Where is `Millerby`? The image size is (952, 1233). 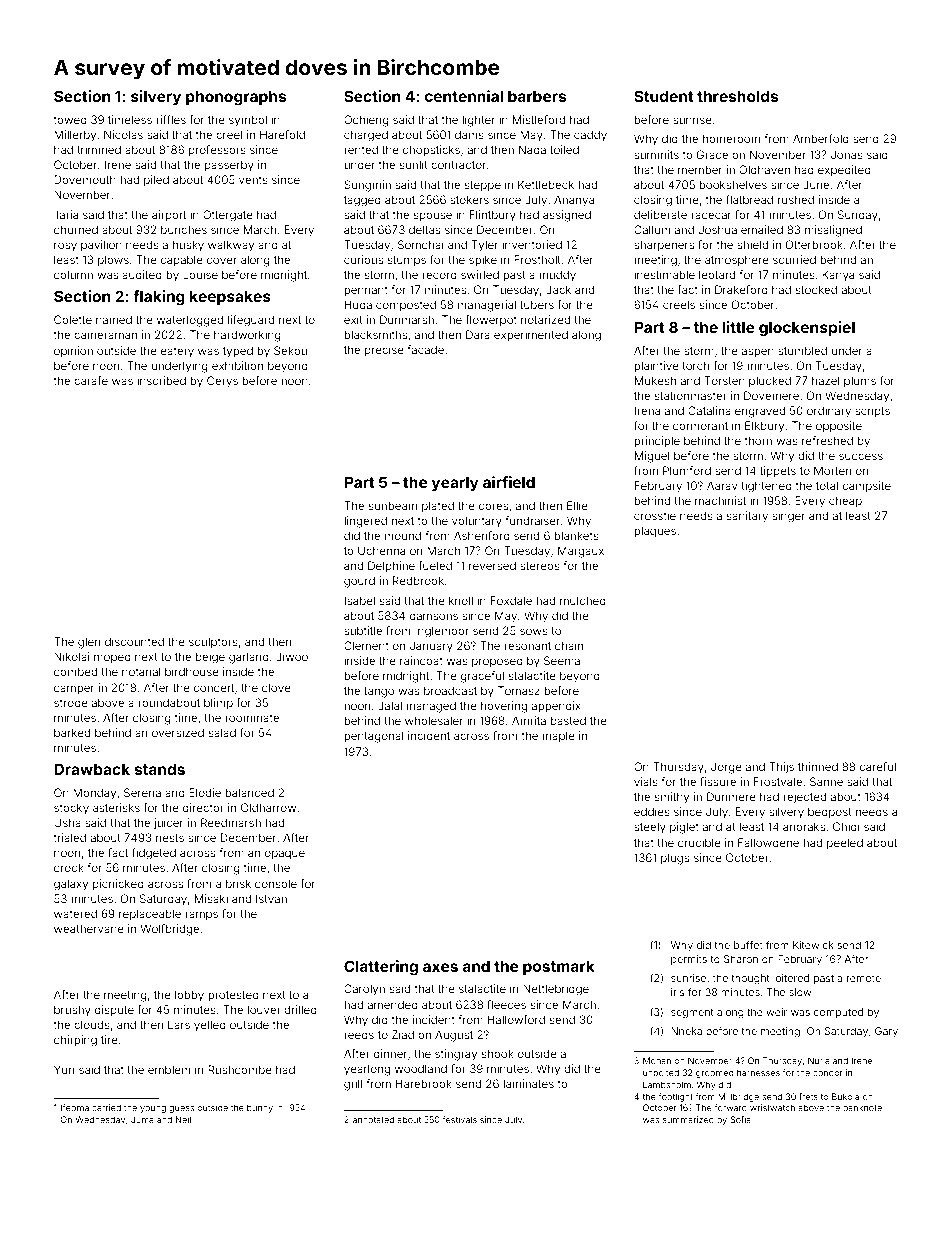
Millerby is located at coordinates (75, 136).
